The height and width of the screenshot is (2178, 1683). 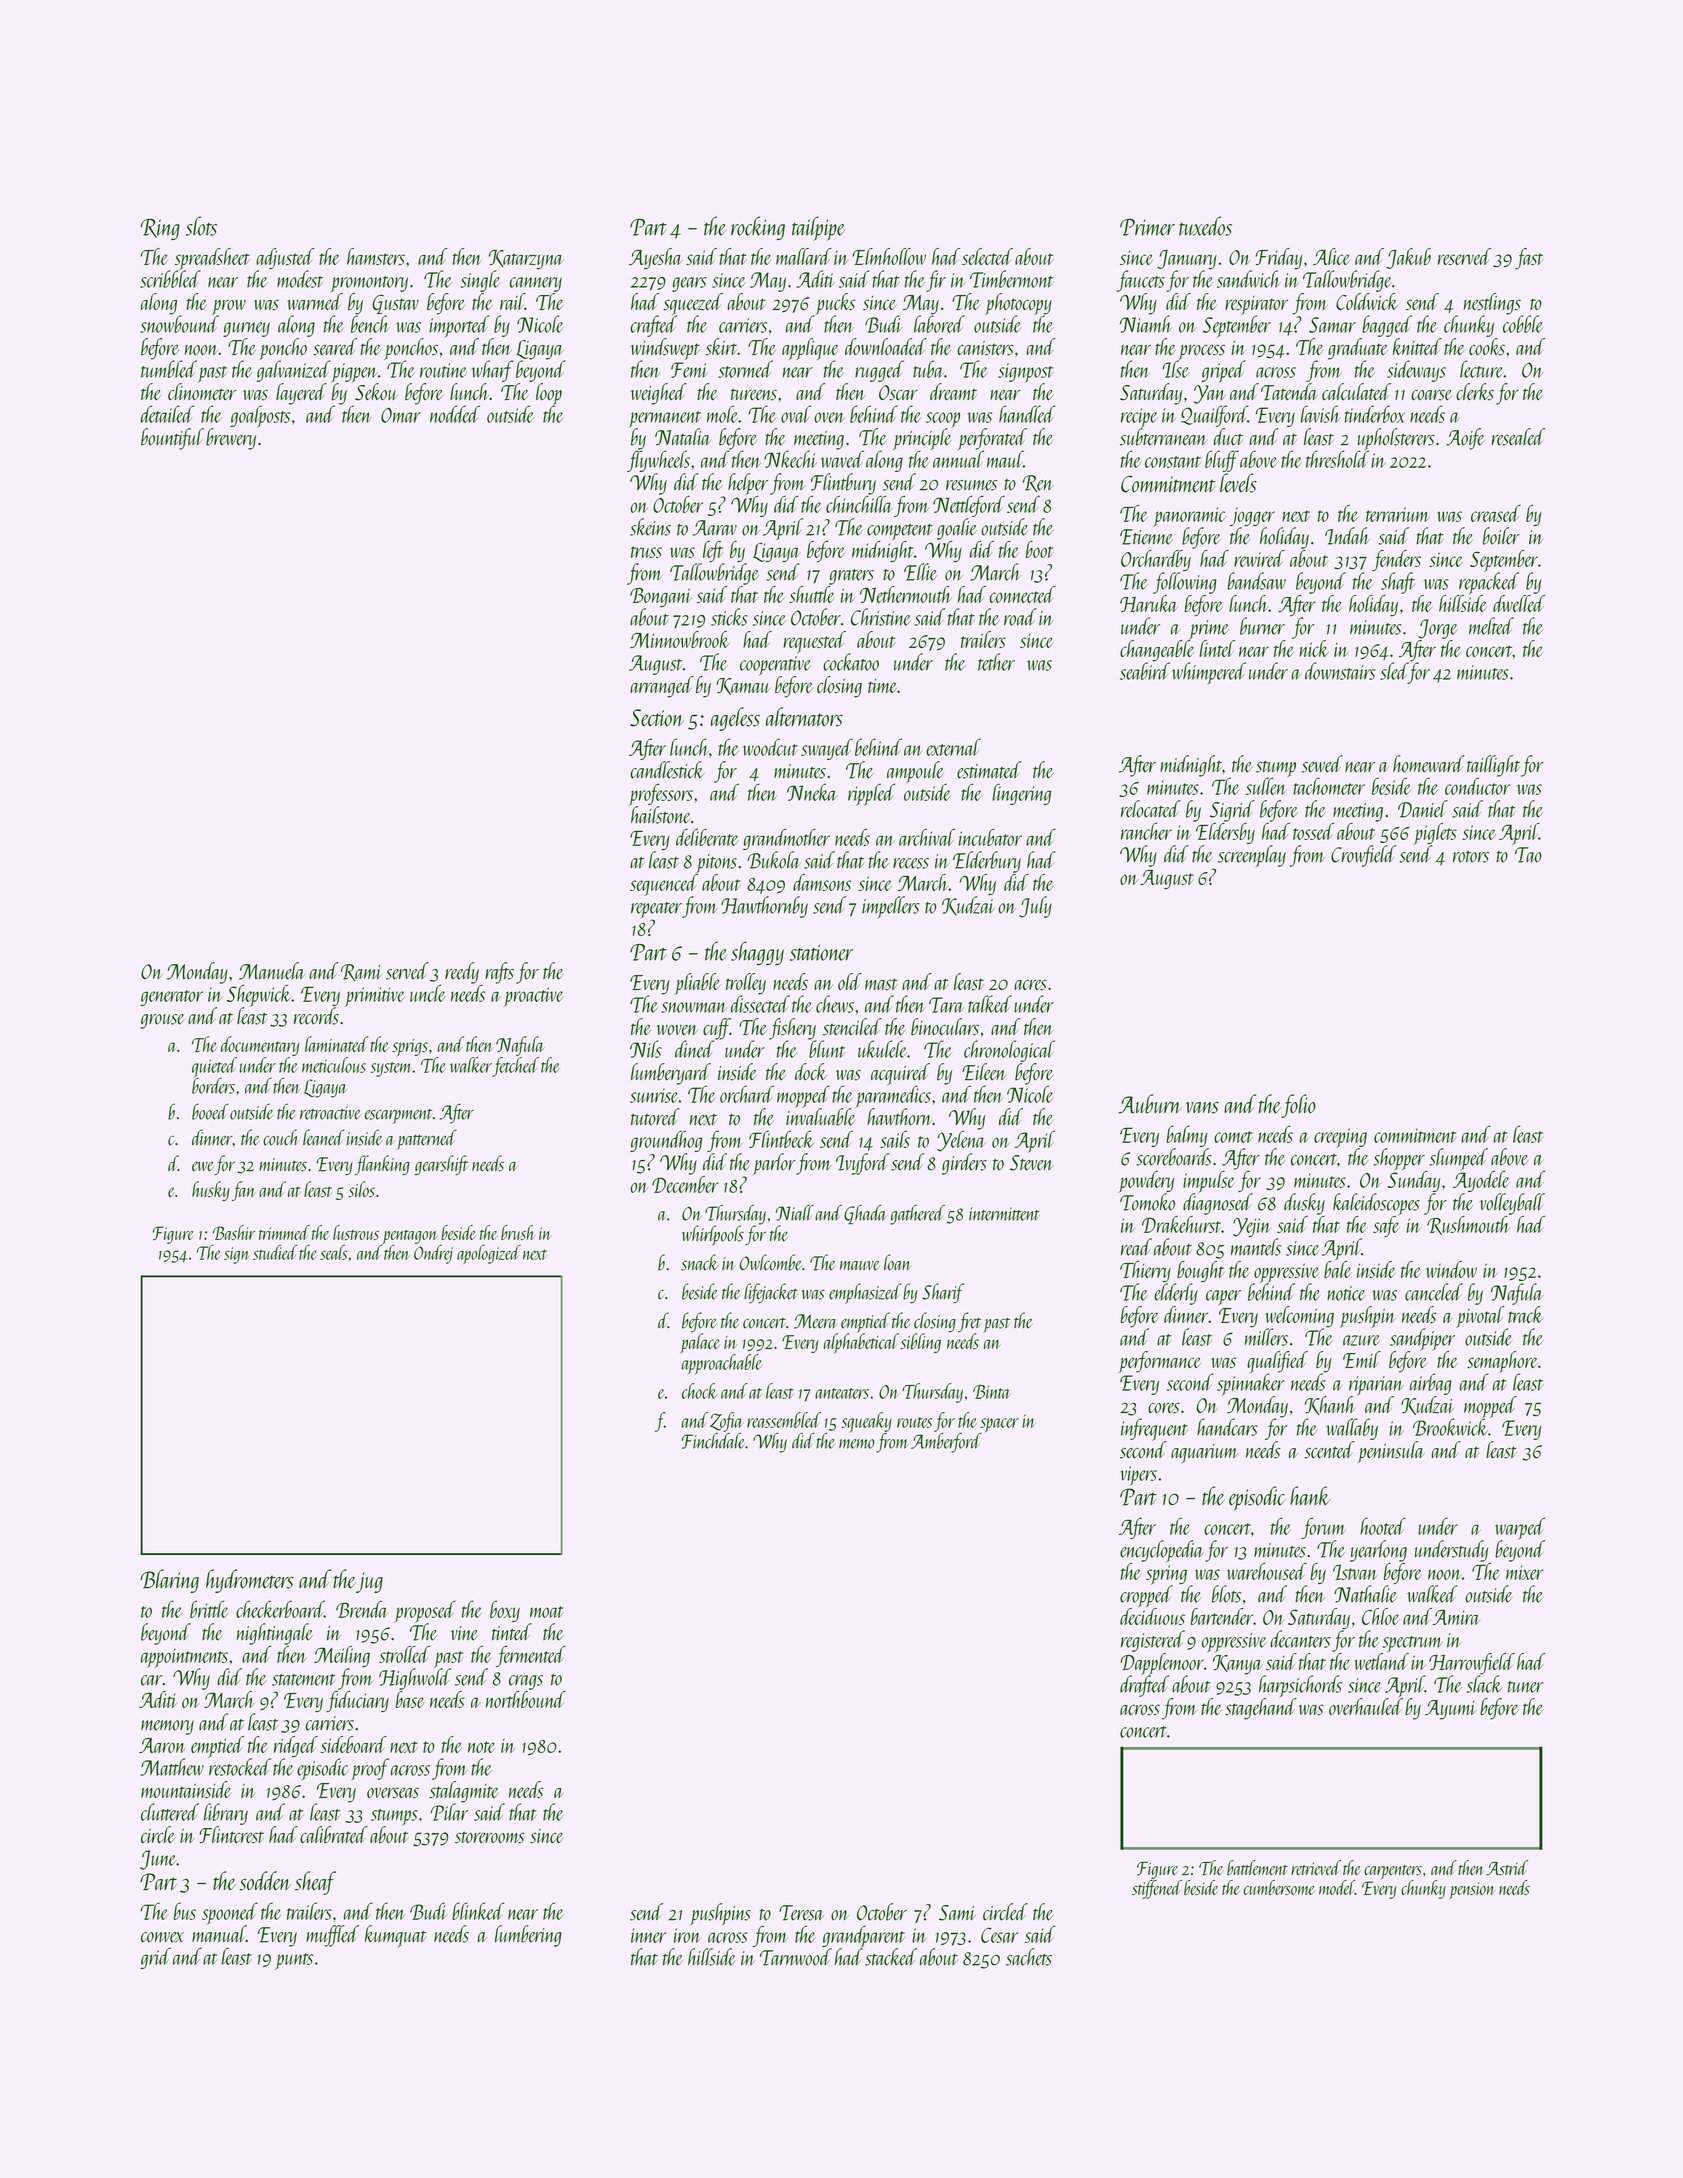 What do you see at coordinates (655, 259) in the screenshot?
I see `Ayesha` at bounding box center [655, 259].
